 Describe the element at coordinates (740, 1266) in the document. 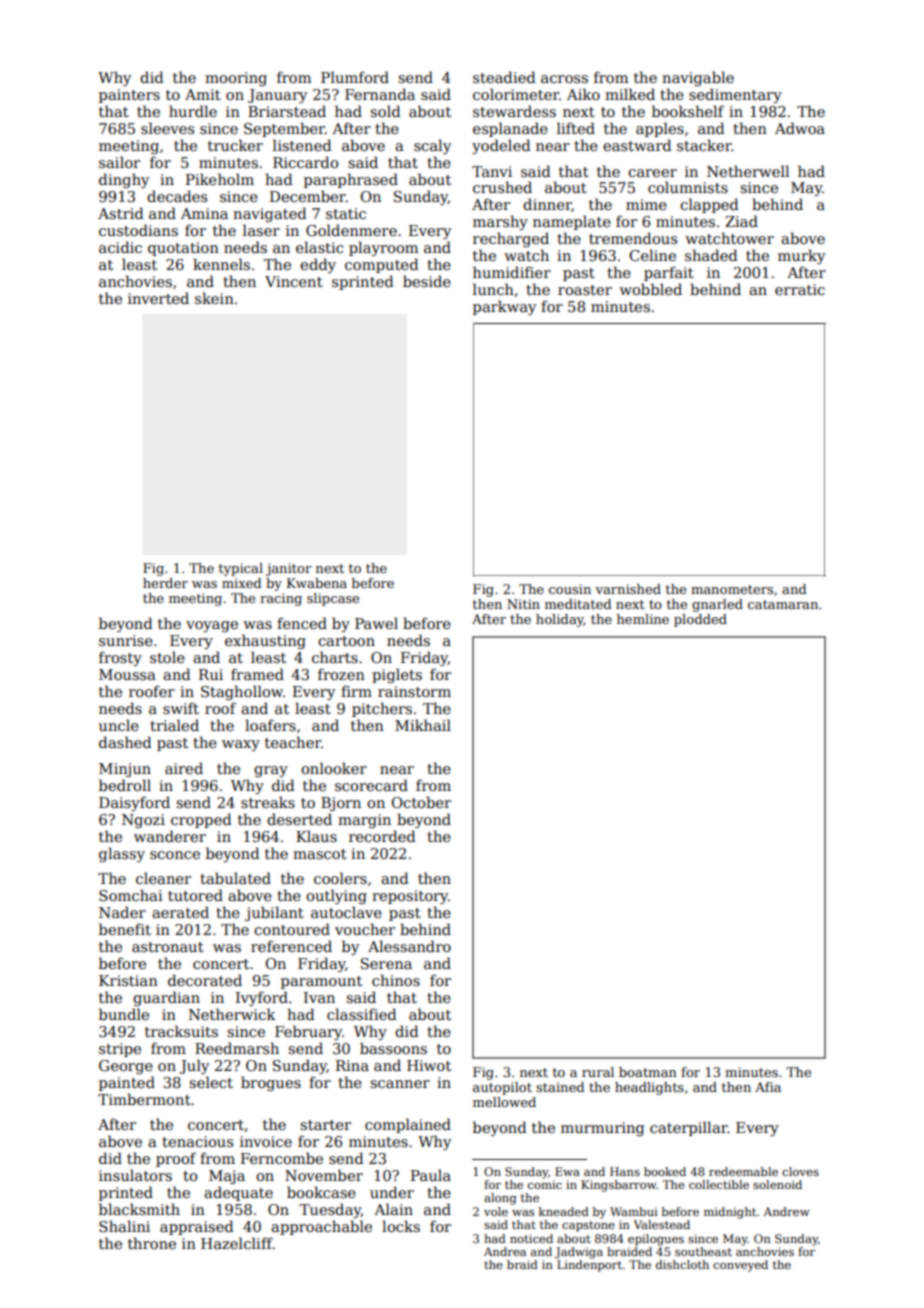

I see `conveyed` at that location.
